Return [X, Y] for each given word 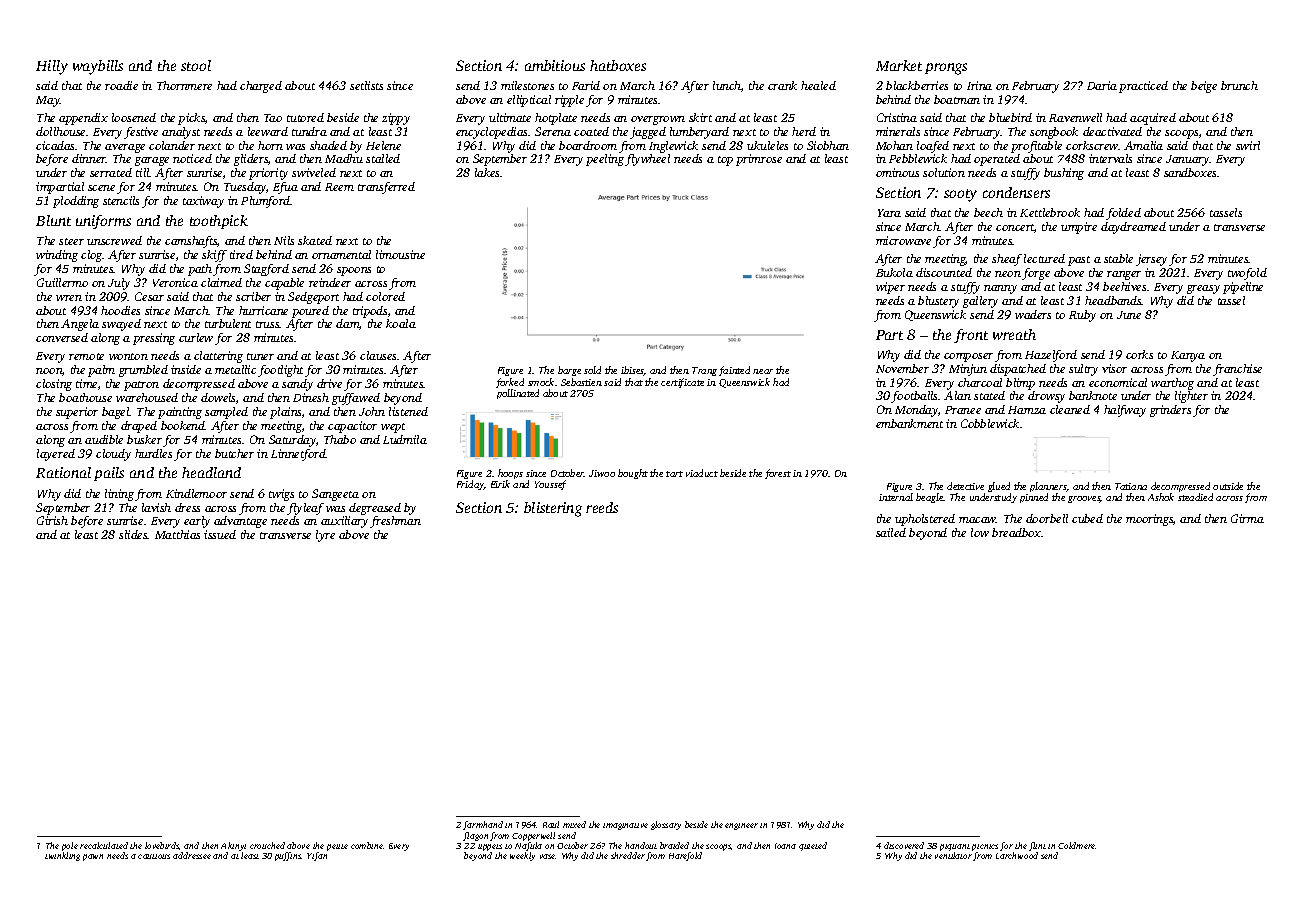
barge [569, 371]
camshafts [191, 242]
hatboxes [618, 65]
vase [548, 856]
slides [133, 534]
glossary [666, 825]
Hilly [52, 67]
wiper [890, 288]
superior [77, 413]
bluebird [1010, 117]
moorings [1149, 520]
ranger [1124, 275]
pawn [93, 857]
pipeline [1243, 288]
